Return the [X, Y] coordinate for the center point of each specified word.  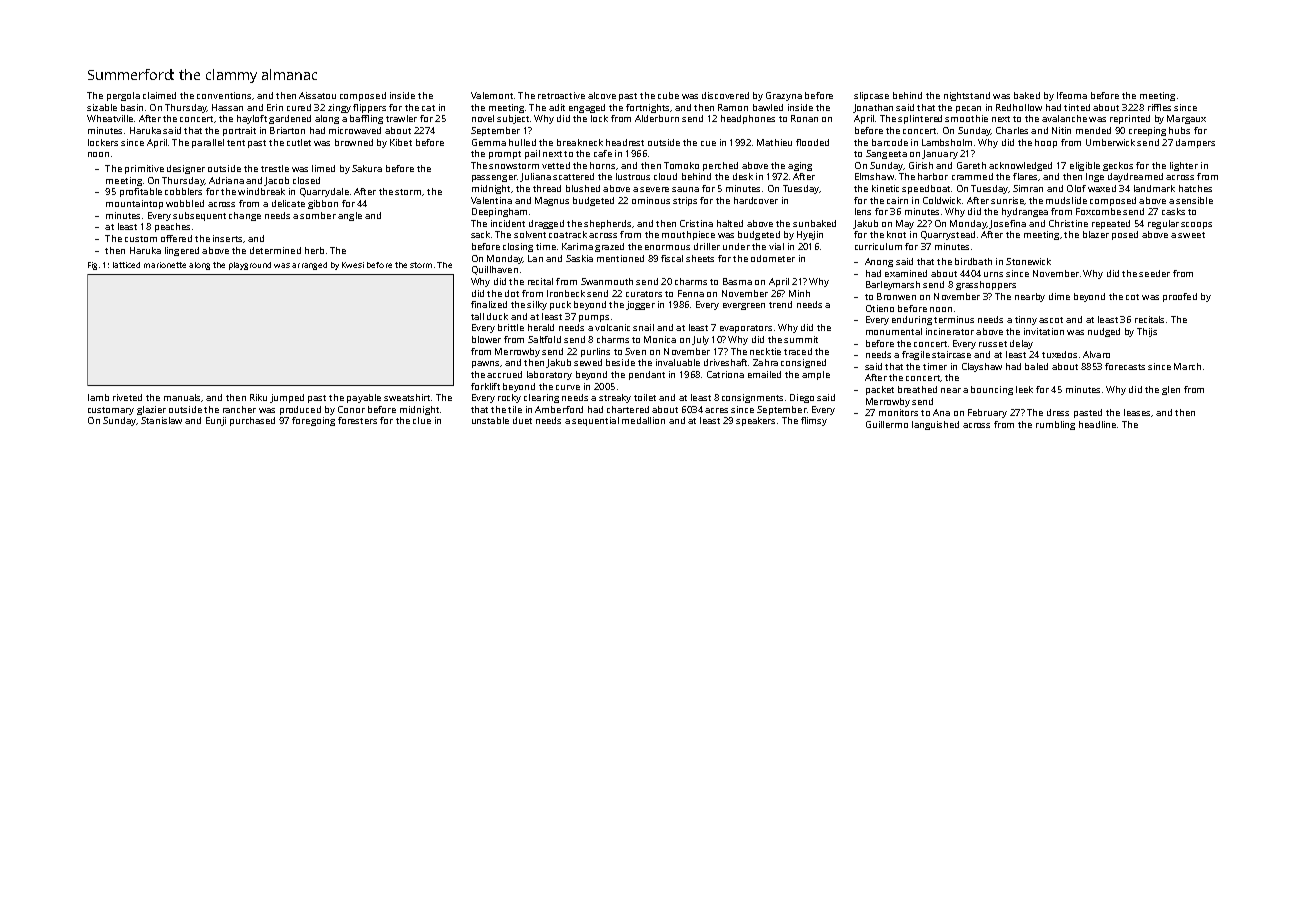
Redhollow [1019, 107]
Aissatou [317, 95]
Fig [92, 266]
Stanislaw [161, 420]
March [1187, 366]
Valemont [492, 95]
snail [643, 327]
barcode [890, 142]
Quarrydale [324, 192]
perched [720, 166]
